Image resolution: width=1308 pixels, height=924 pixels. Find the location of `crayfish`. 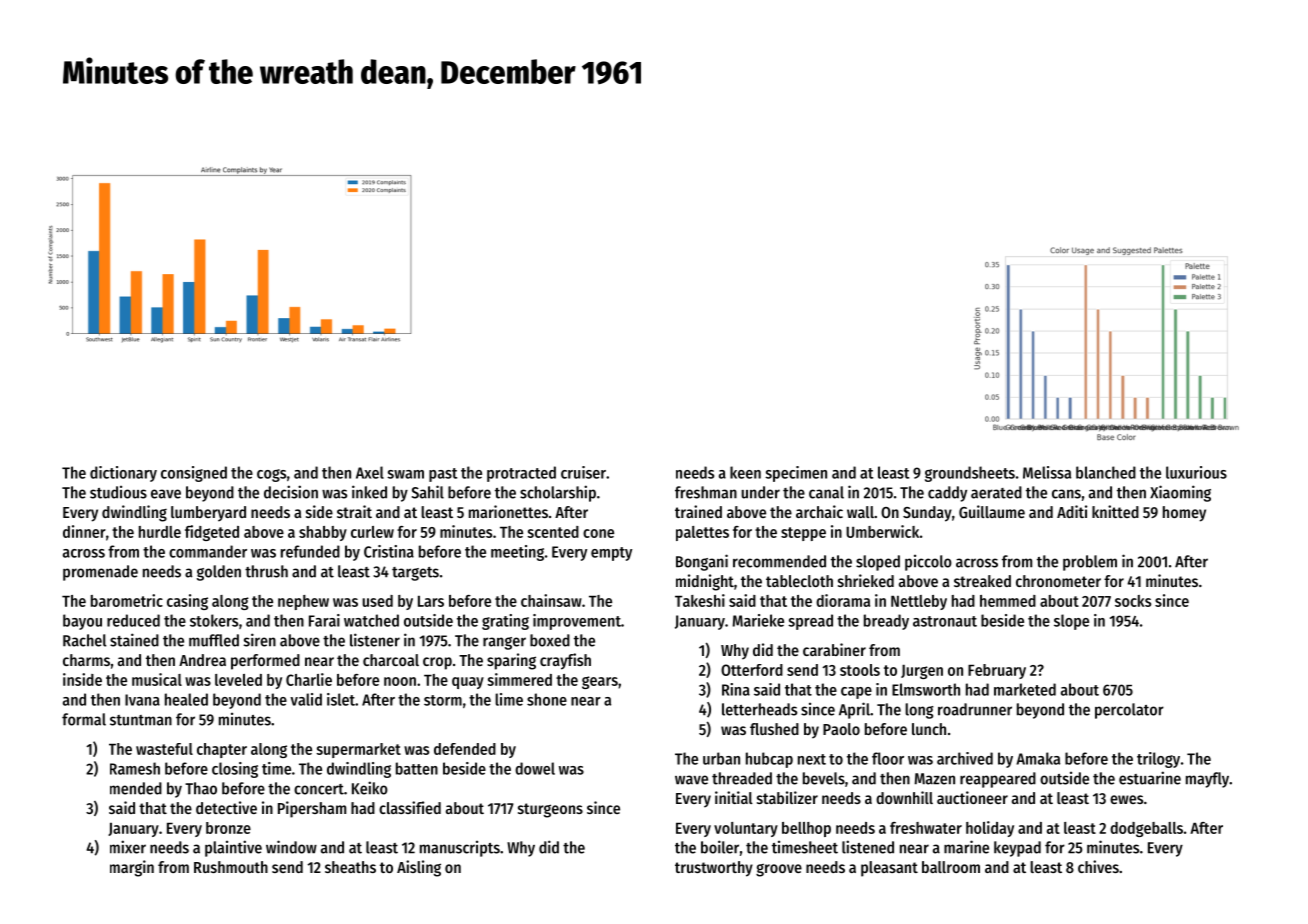

crayfish is located at coordinates (565, 661).
